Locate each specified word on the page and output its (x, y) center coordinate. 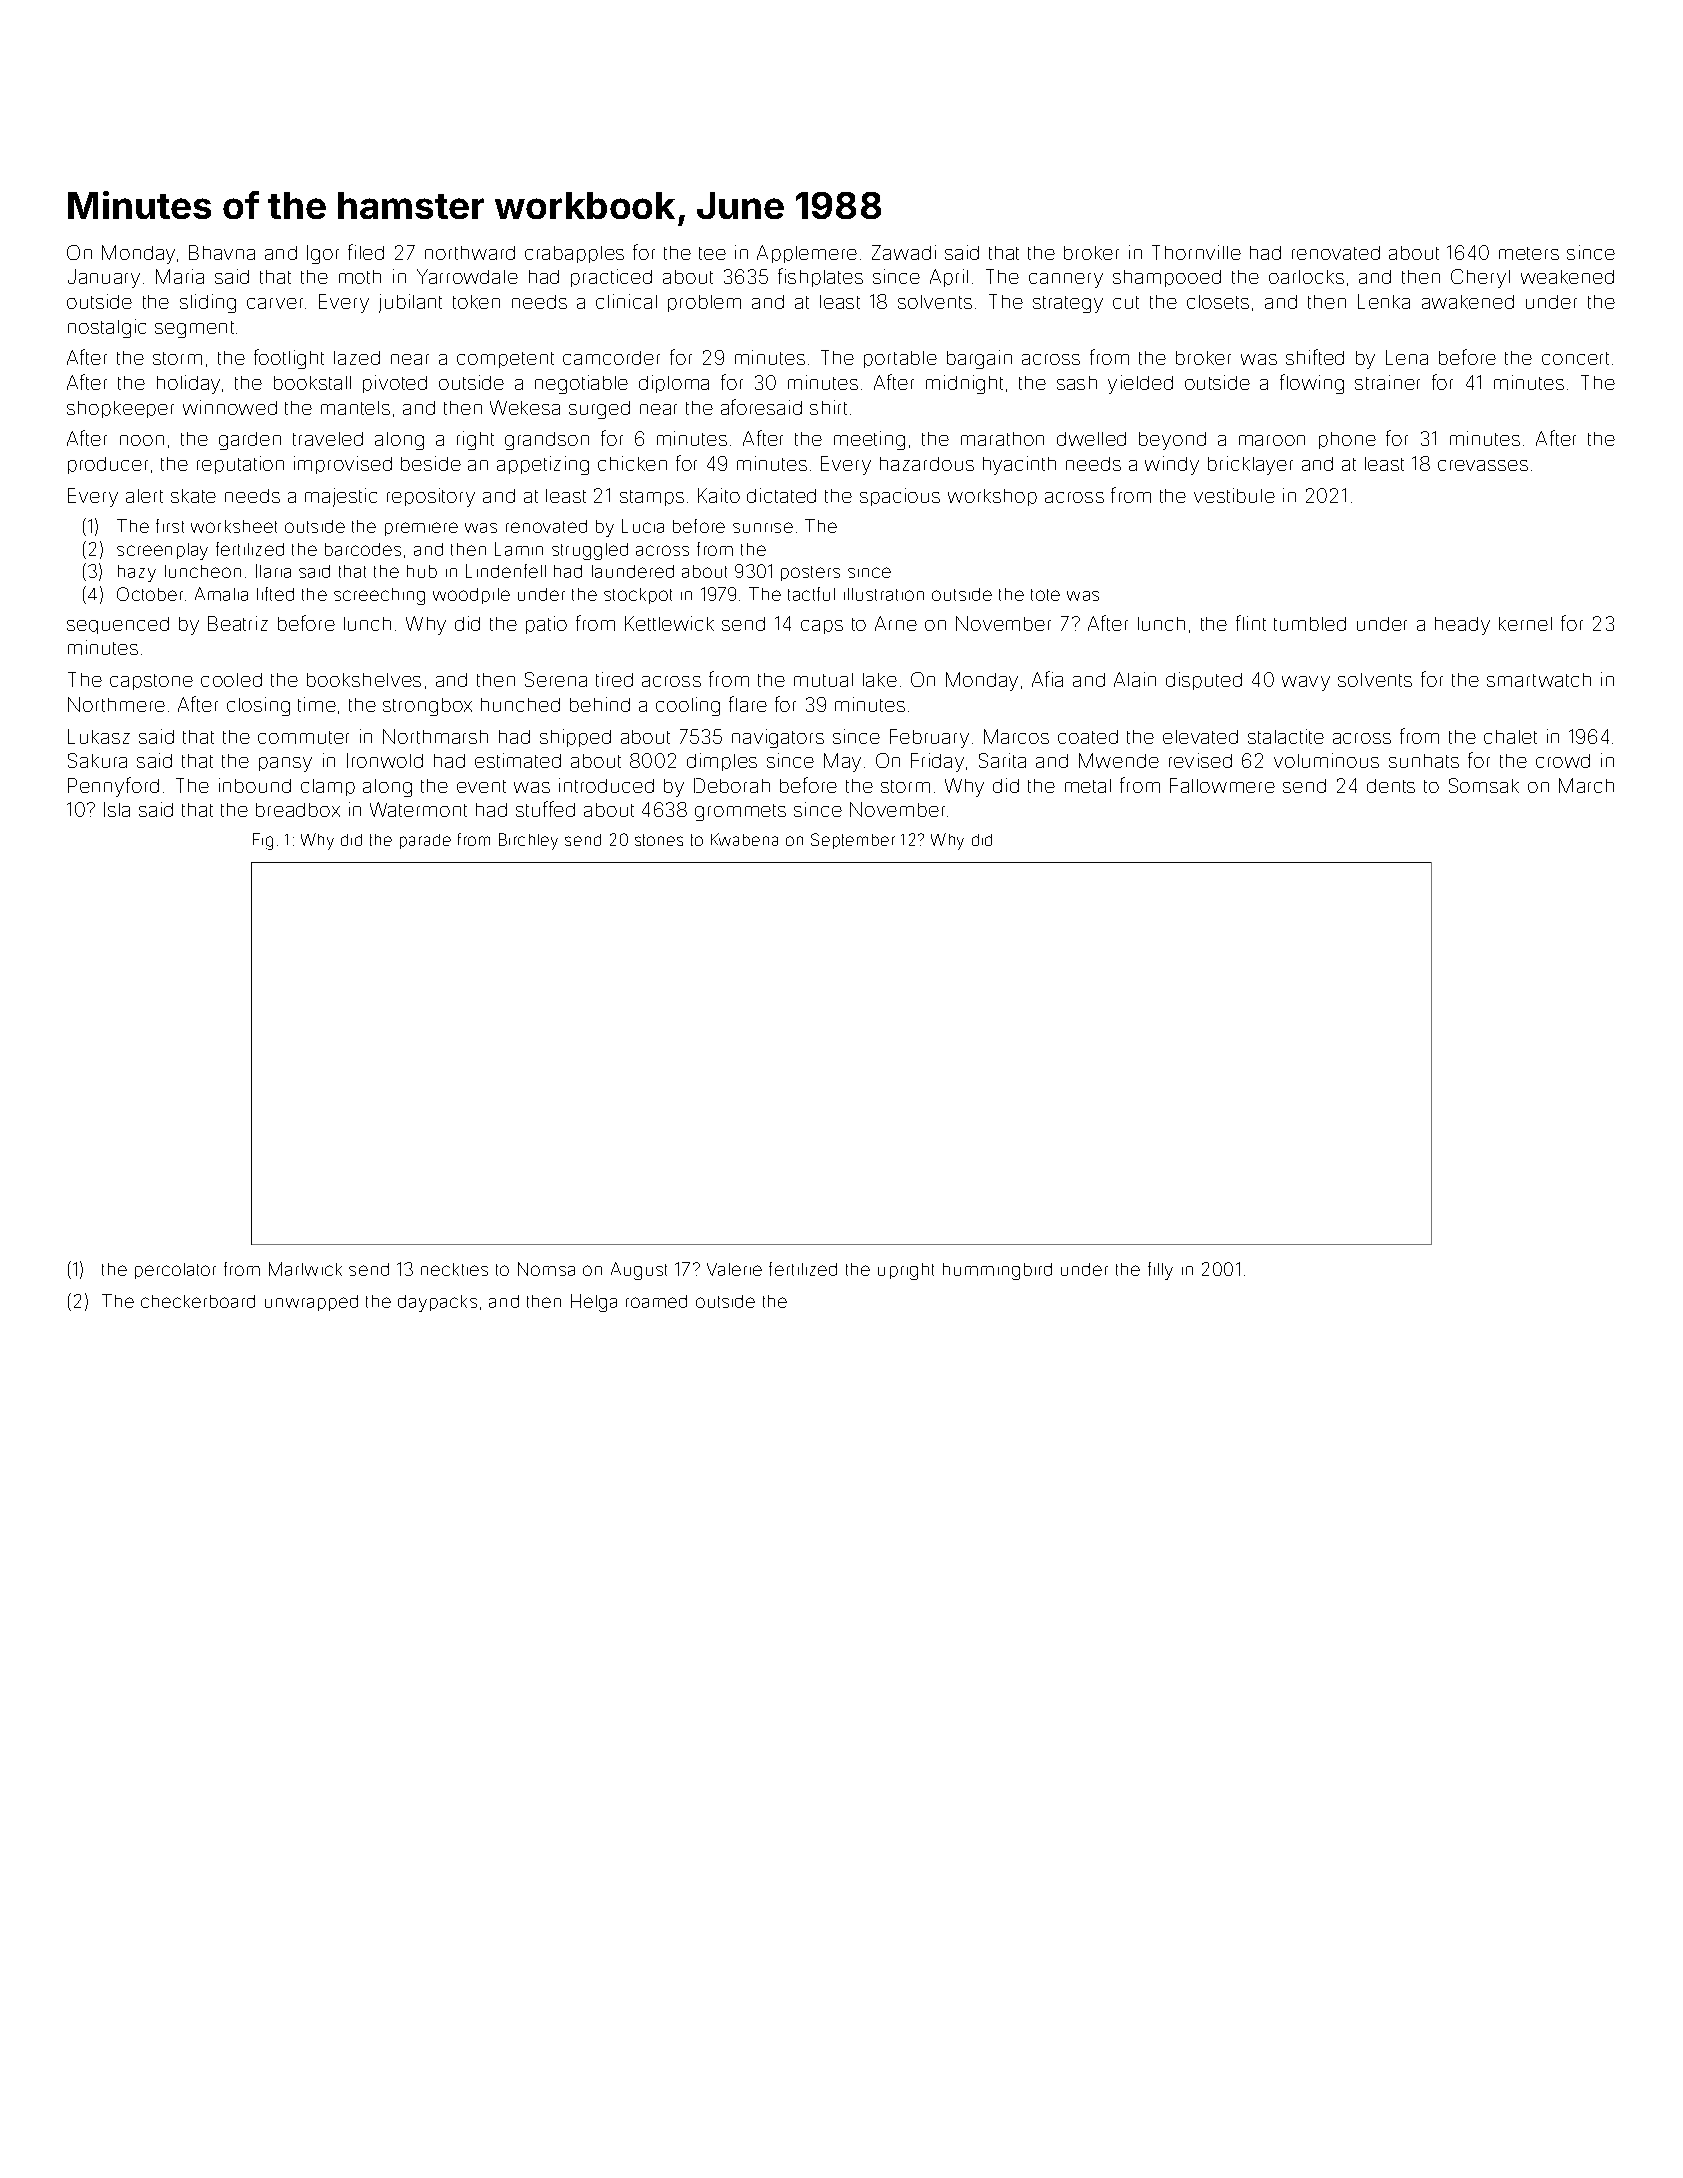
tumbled (1310, 624)
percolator (175, 1271)
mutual (823, 680)
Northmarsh (435, 736)
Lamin (519, 549)
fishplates (820, 277)
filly (1160, 1271)
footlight (289, 359)
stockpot (638, 596)
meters (1529, 253)
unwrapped (311, 1303)
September (853, 841)
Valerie (734, 1269)
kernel (1525, 624)
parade (425, 841)
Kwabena (744, 839)
